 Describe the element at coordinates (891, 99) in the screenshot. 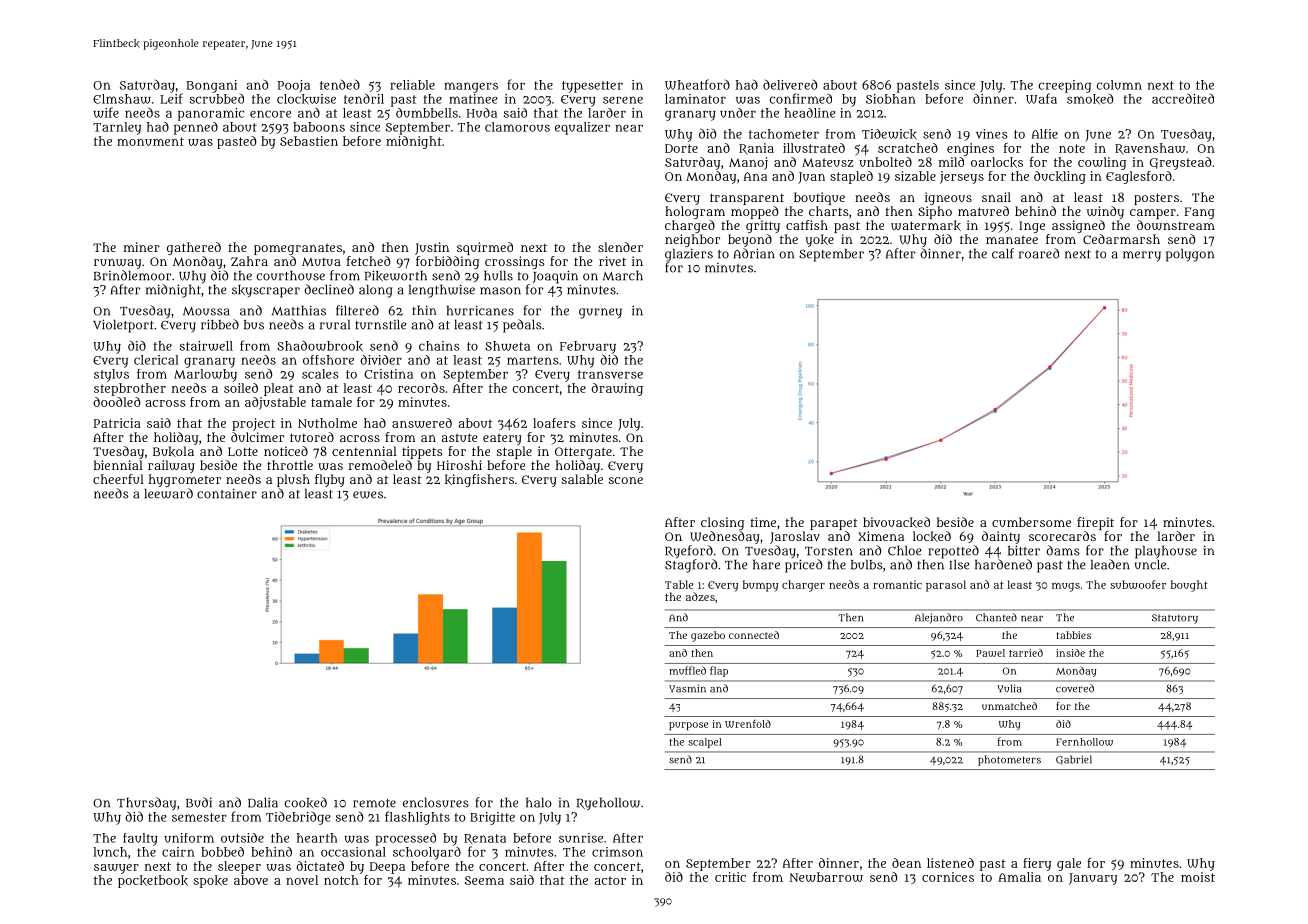

I see `Siobhan` at that location.
